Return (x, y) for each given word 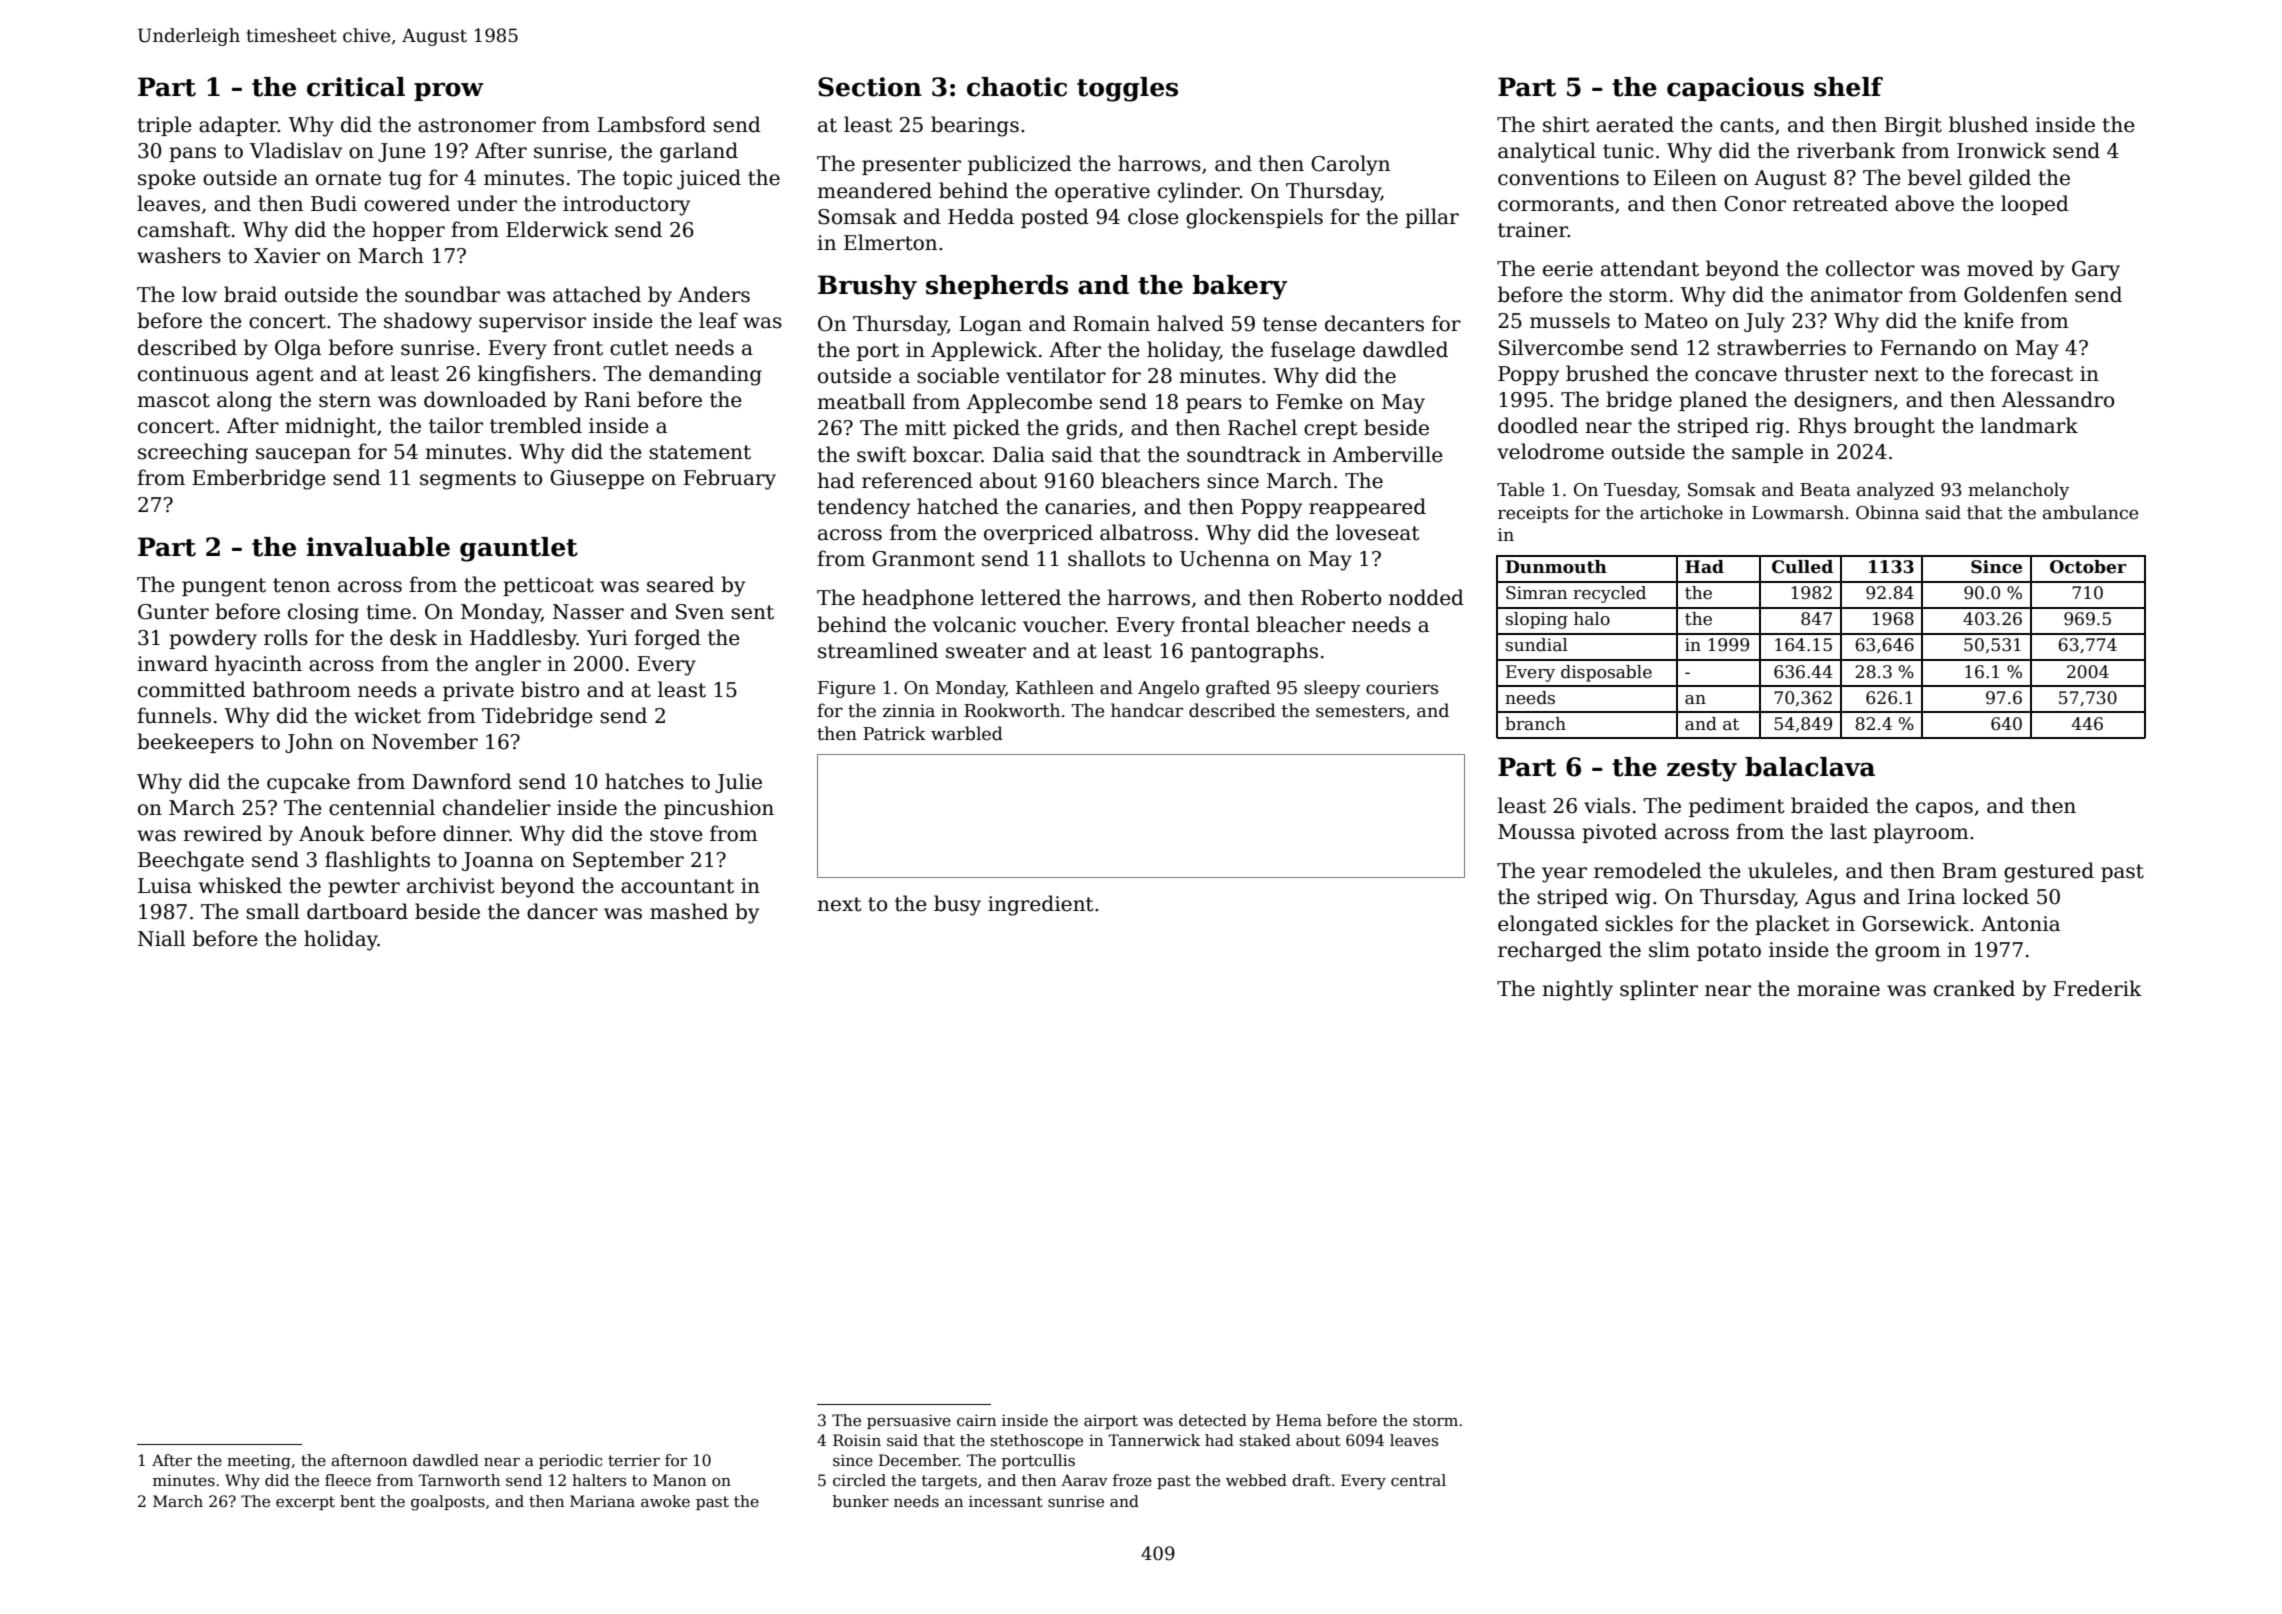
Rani (607, 400)
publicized (1020, 165)
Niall (162, 938)
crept (1330, 430)
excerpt (305, 1503)
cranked (1974, 988)
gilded (2000, 179)
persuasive (909, 1421)
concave (1736, 376)
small (273, 911)
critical (356, 87)
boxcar (947, 454)
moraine (1838, 989)
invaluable (378, 547)
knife (1989, 320)
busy (957, 905)
